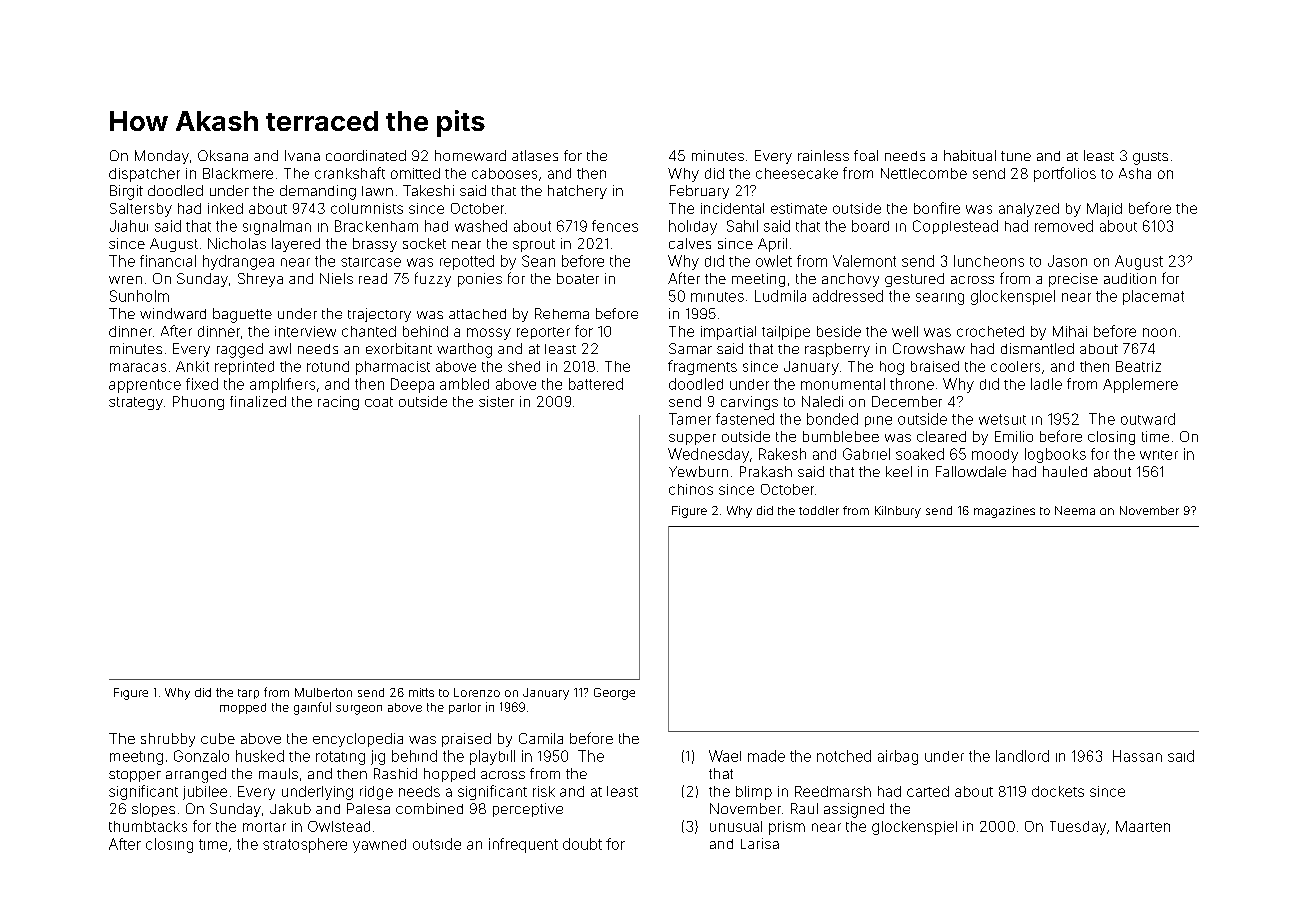 This screenshot has height=924, width=1308. I want to click on George, so click(614, 694).
